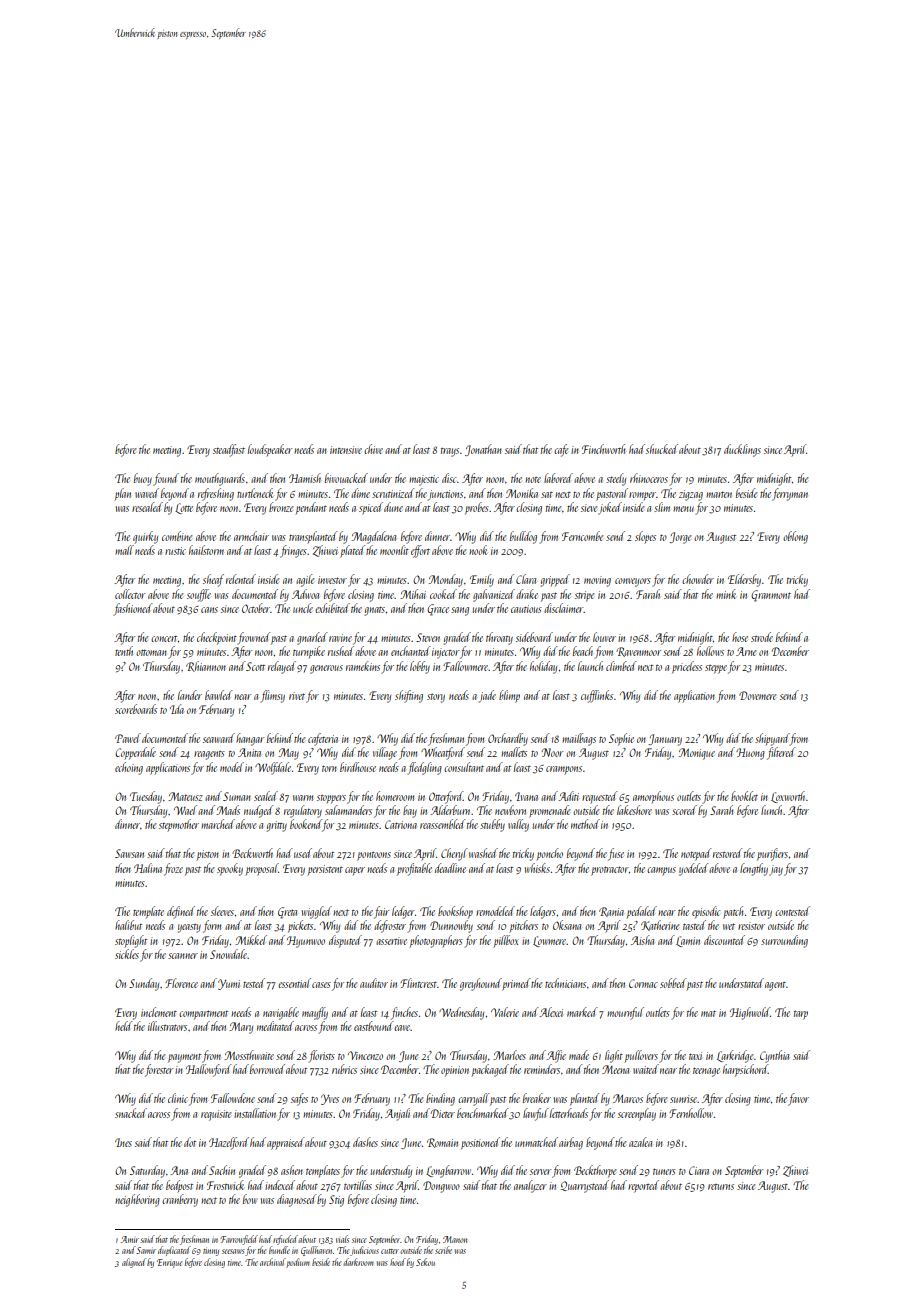 The image size is (924, 1308). I want to click on favor, so click(798, 1099).
